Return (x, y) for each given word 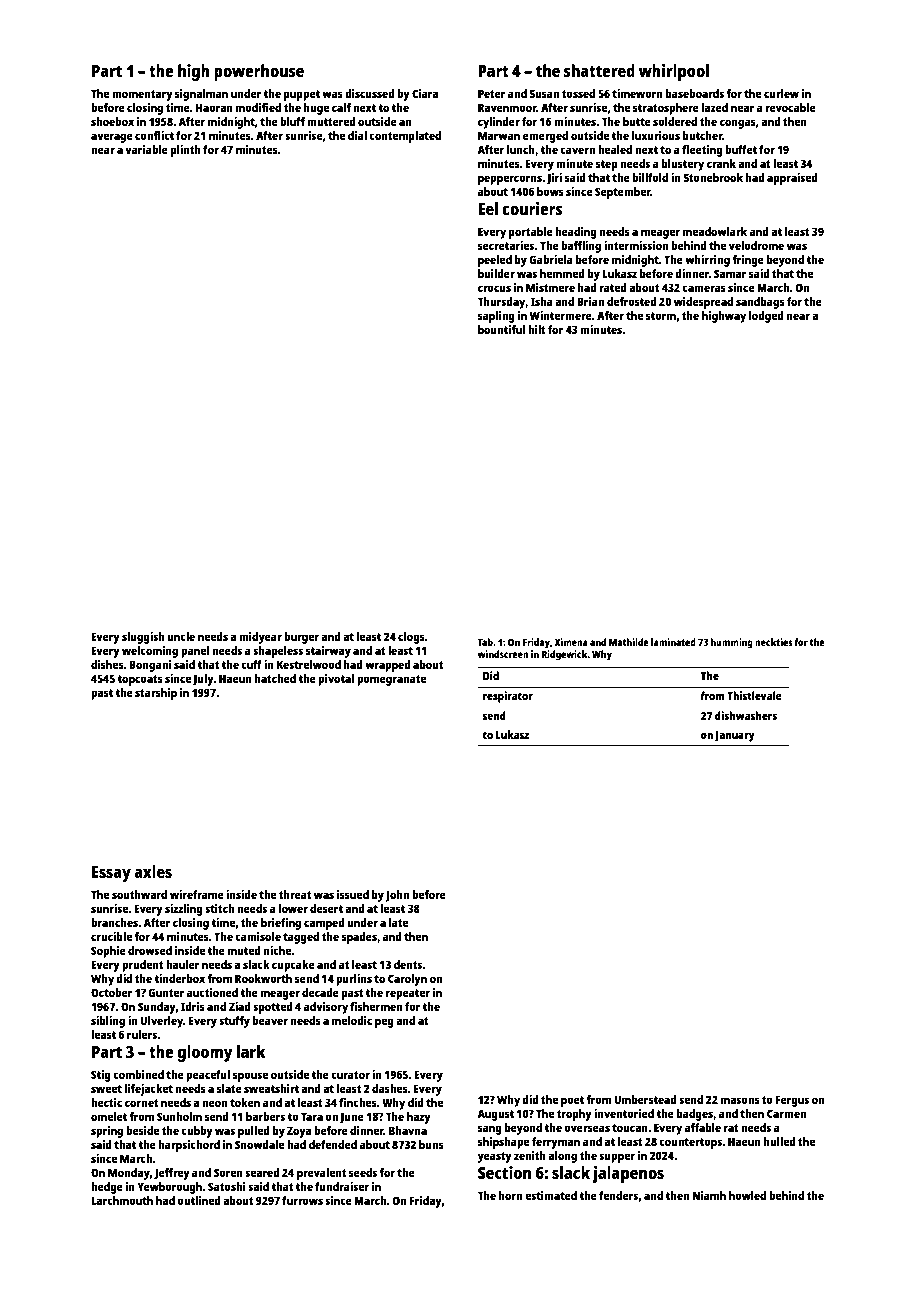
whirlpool (674, 72)
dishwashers (746, 715)
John (397, 896)
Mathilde (629, 642)
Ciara (425, 93)
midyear (260, 638)
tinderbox (180, 978)
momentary (142, 95)
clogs (411, 638)
